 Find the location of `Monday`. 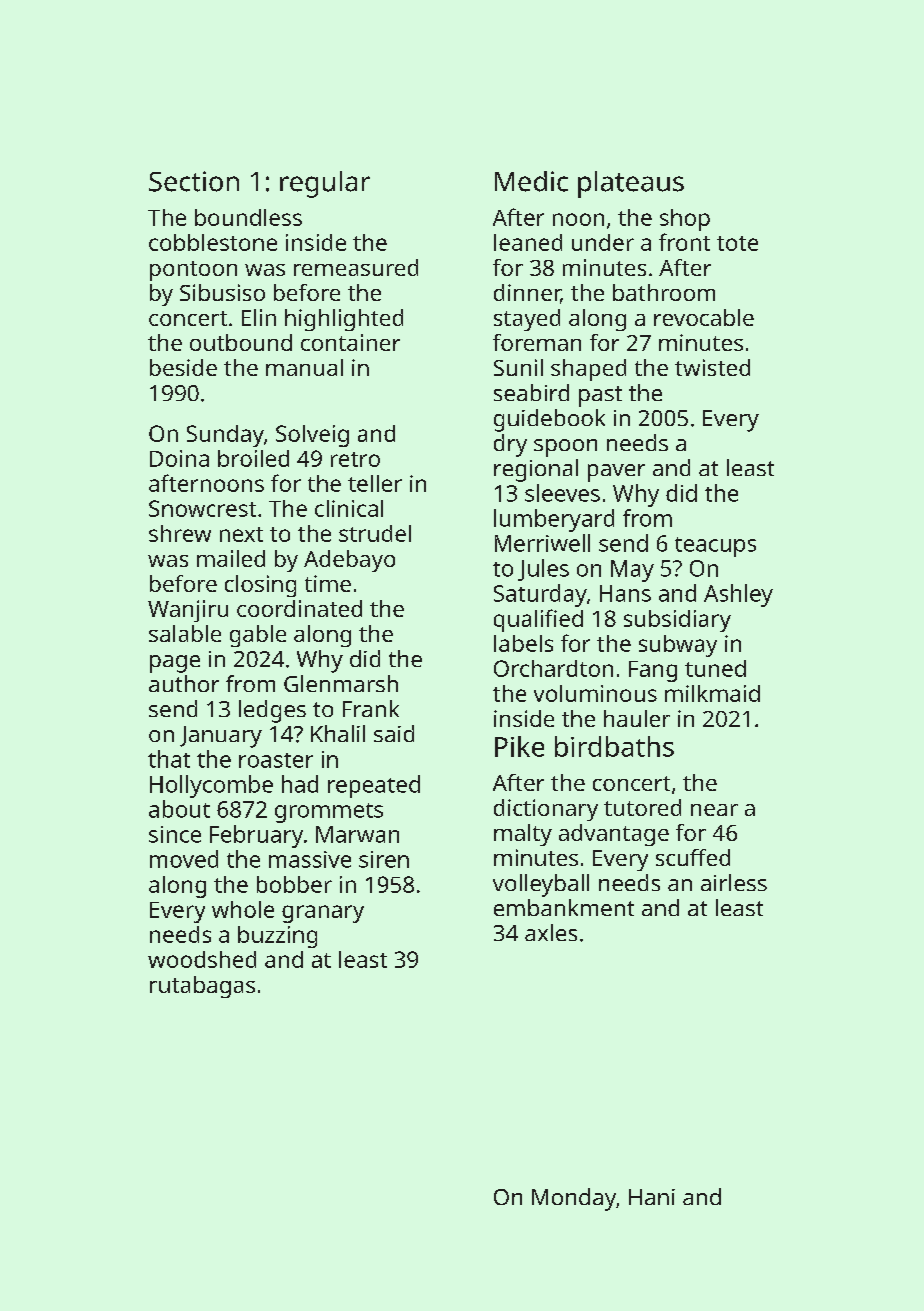

Monday is located at coordinates (574, 1199).
